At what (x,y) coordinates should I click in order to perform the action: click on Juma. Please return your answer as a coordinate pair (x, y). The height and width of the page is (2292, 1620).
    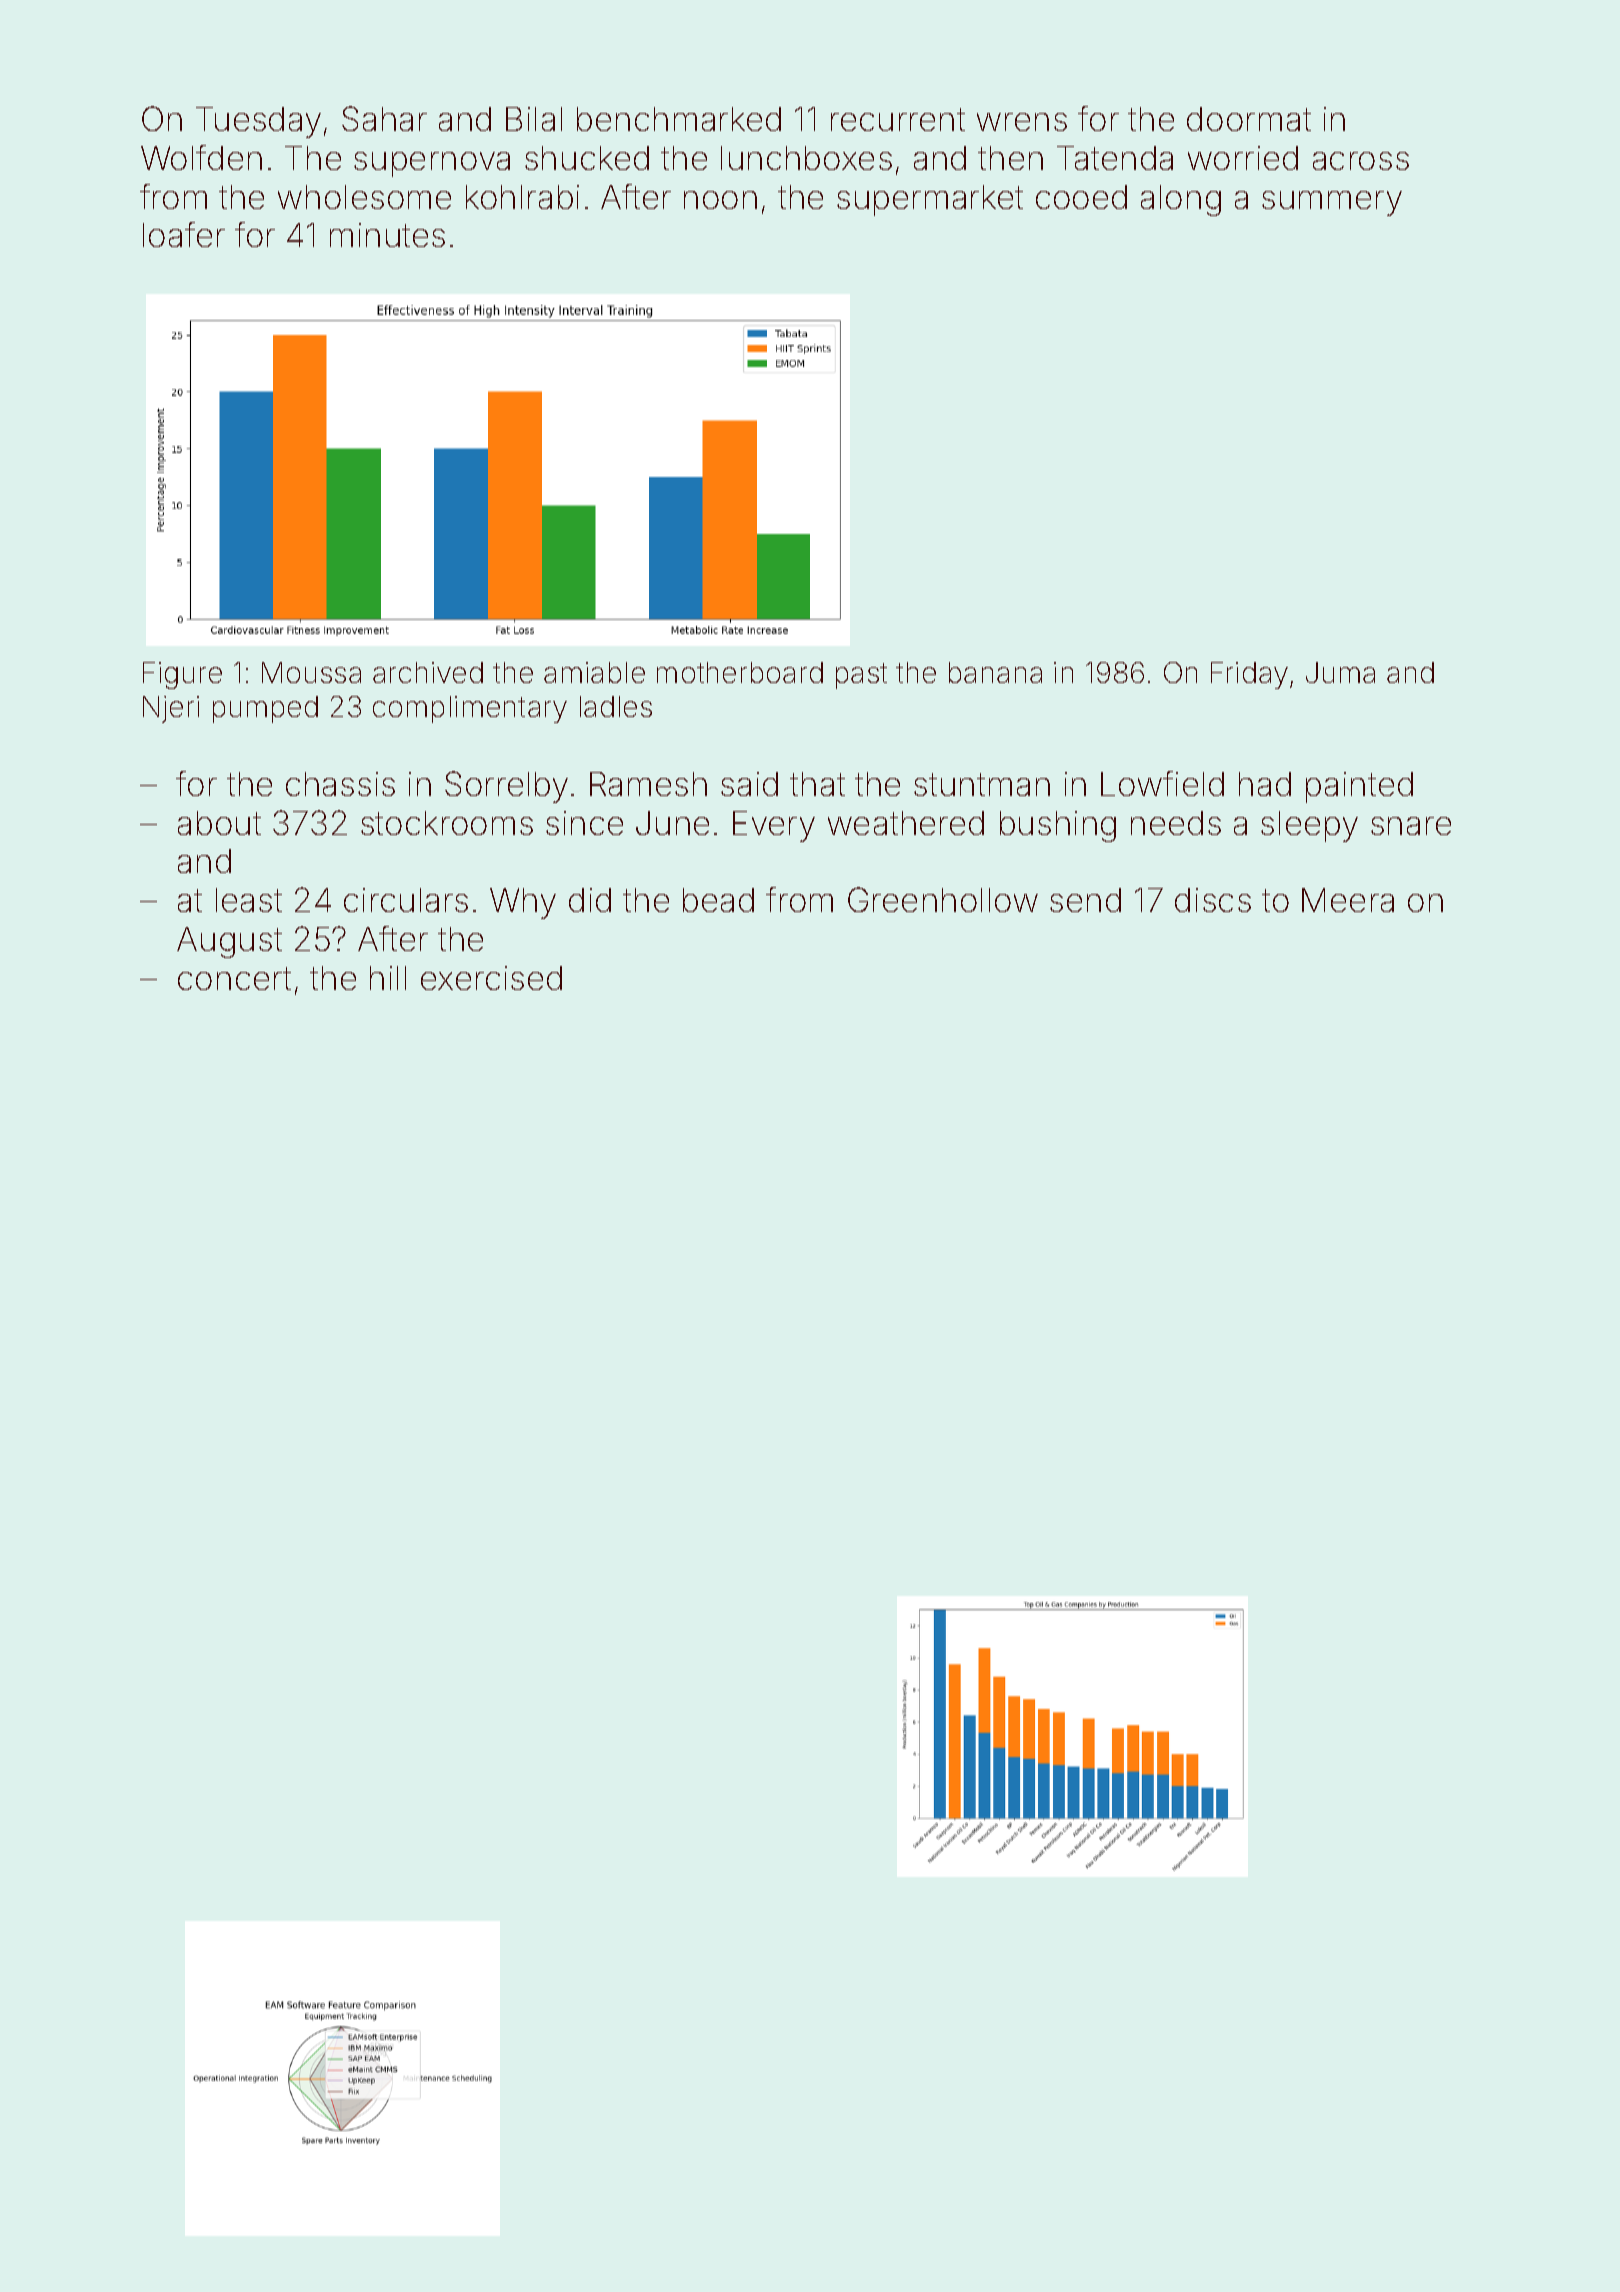
    Looking at the image, I should click on (1340, 672).
